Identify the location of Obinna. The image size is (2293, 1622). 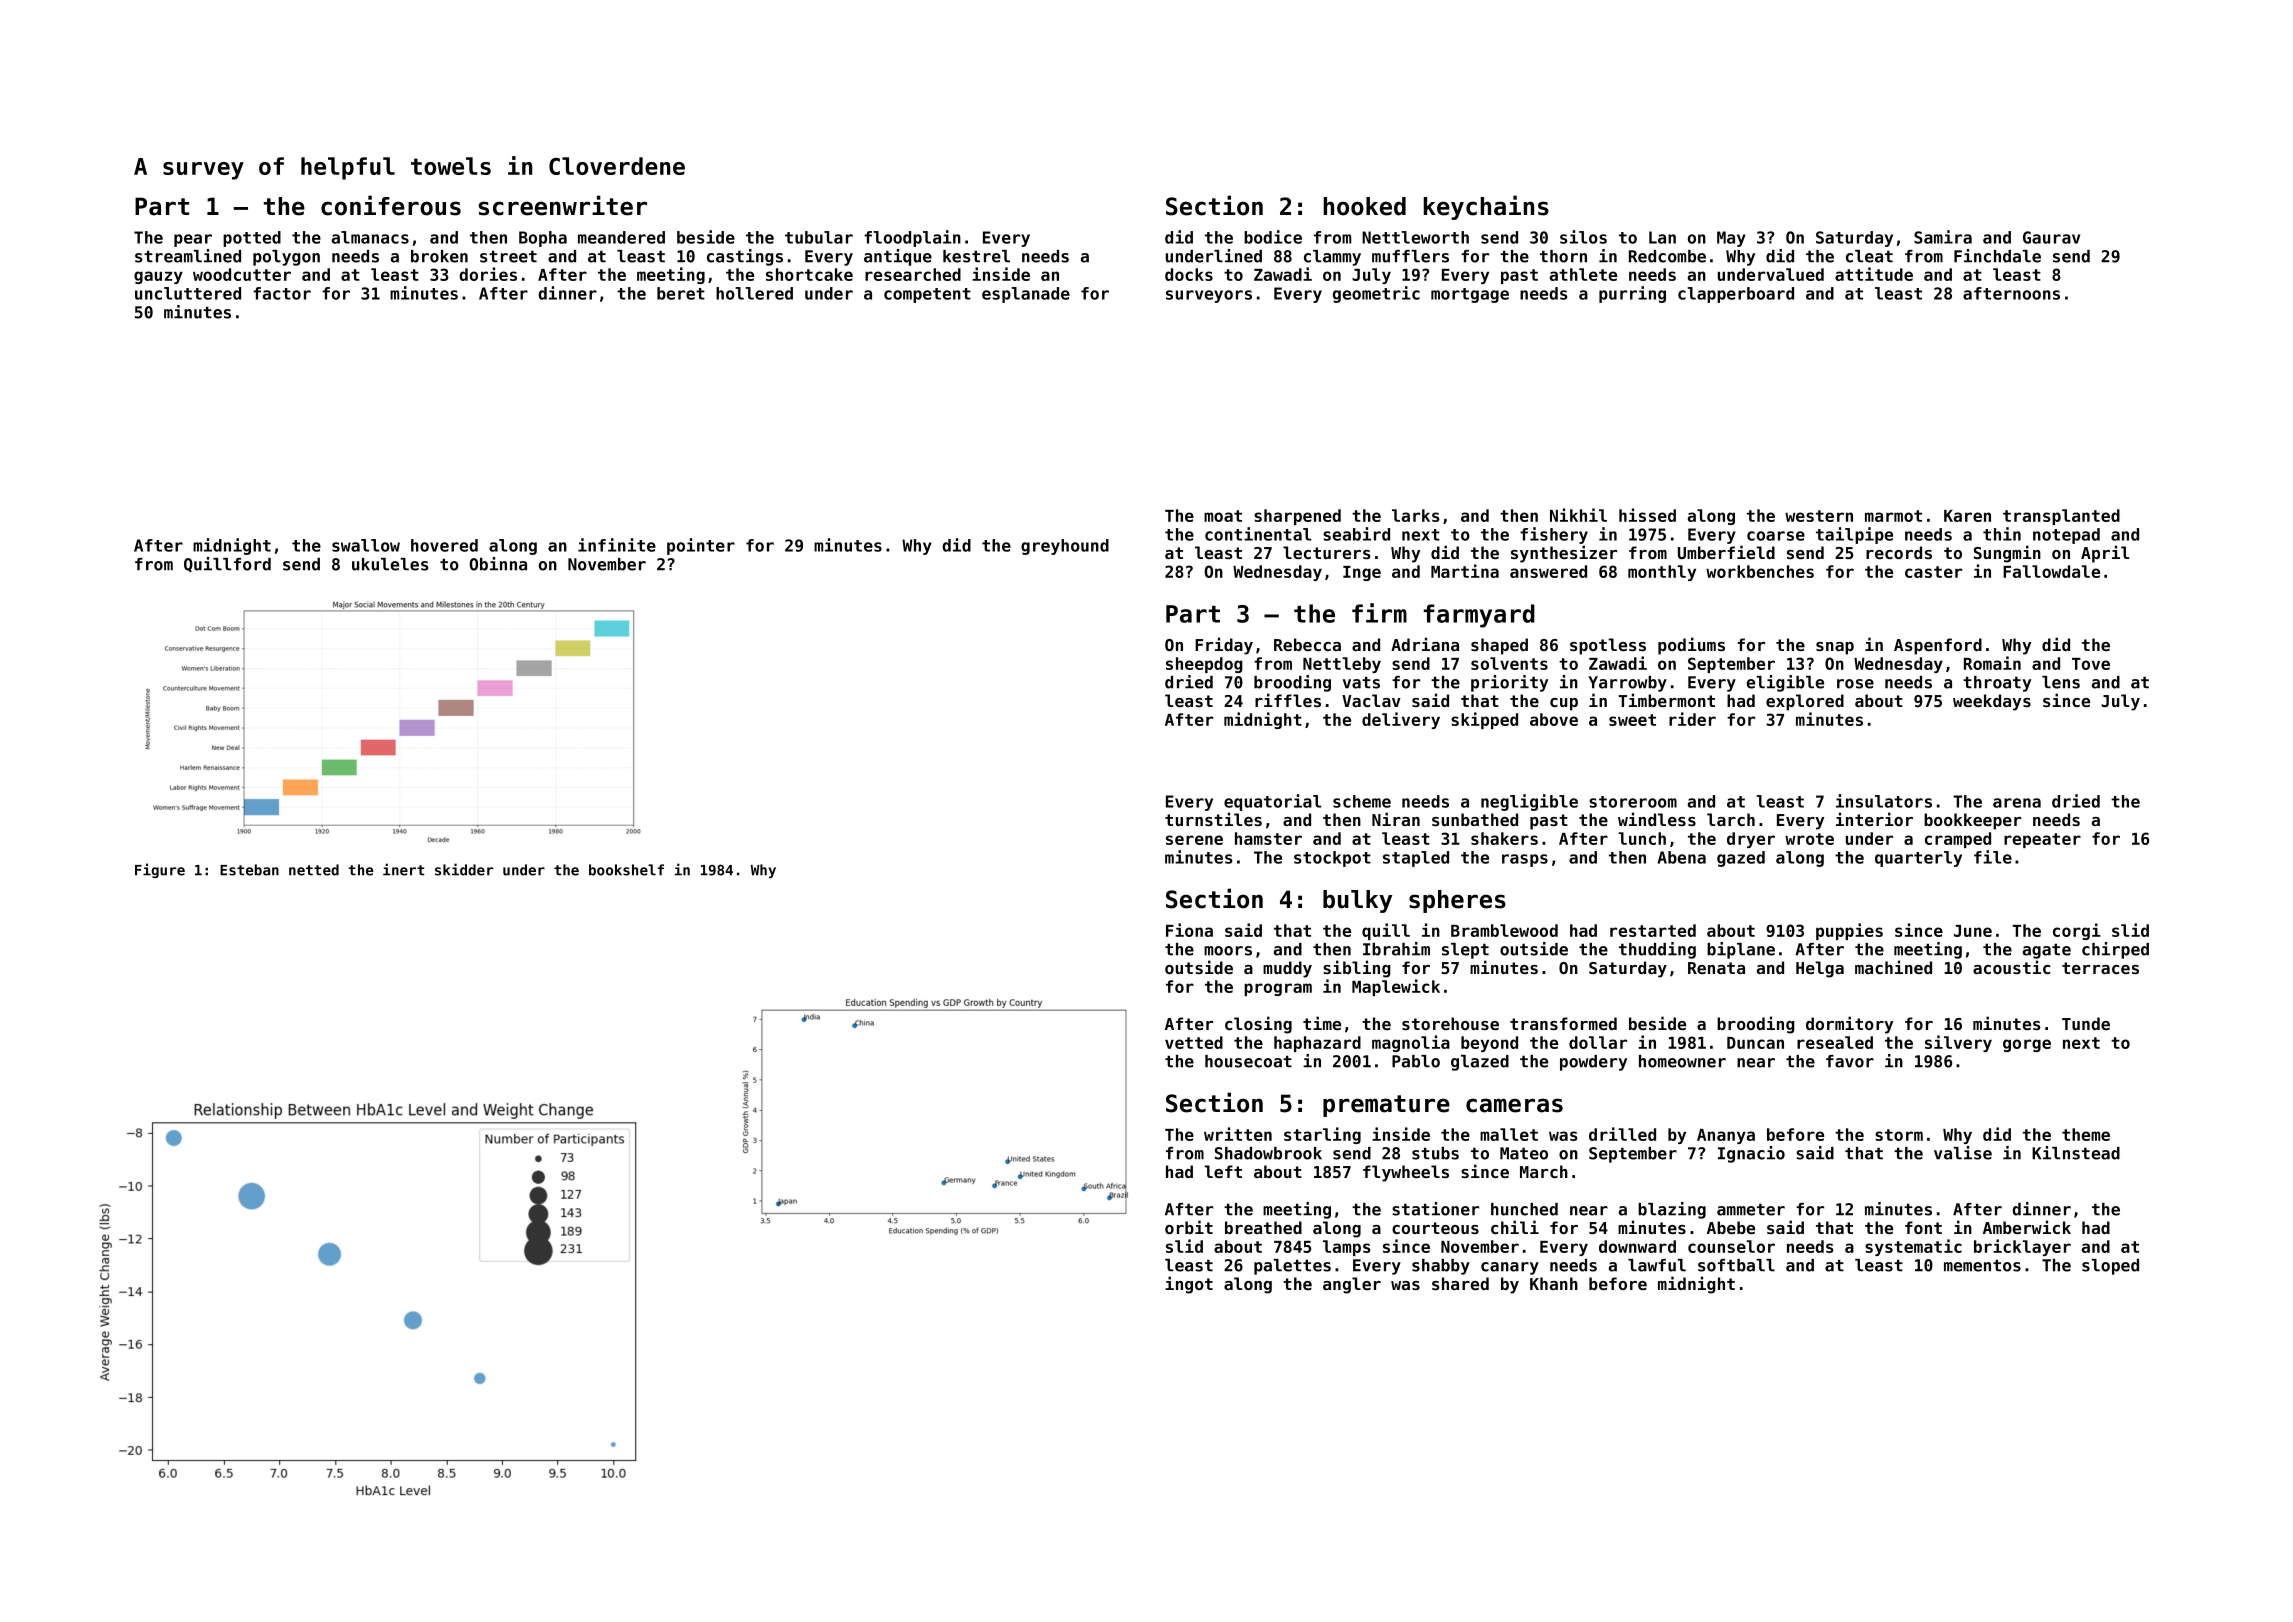
(498, 564).
